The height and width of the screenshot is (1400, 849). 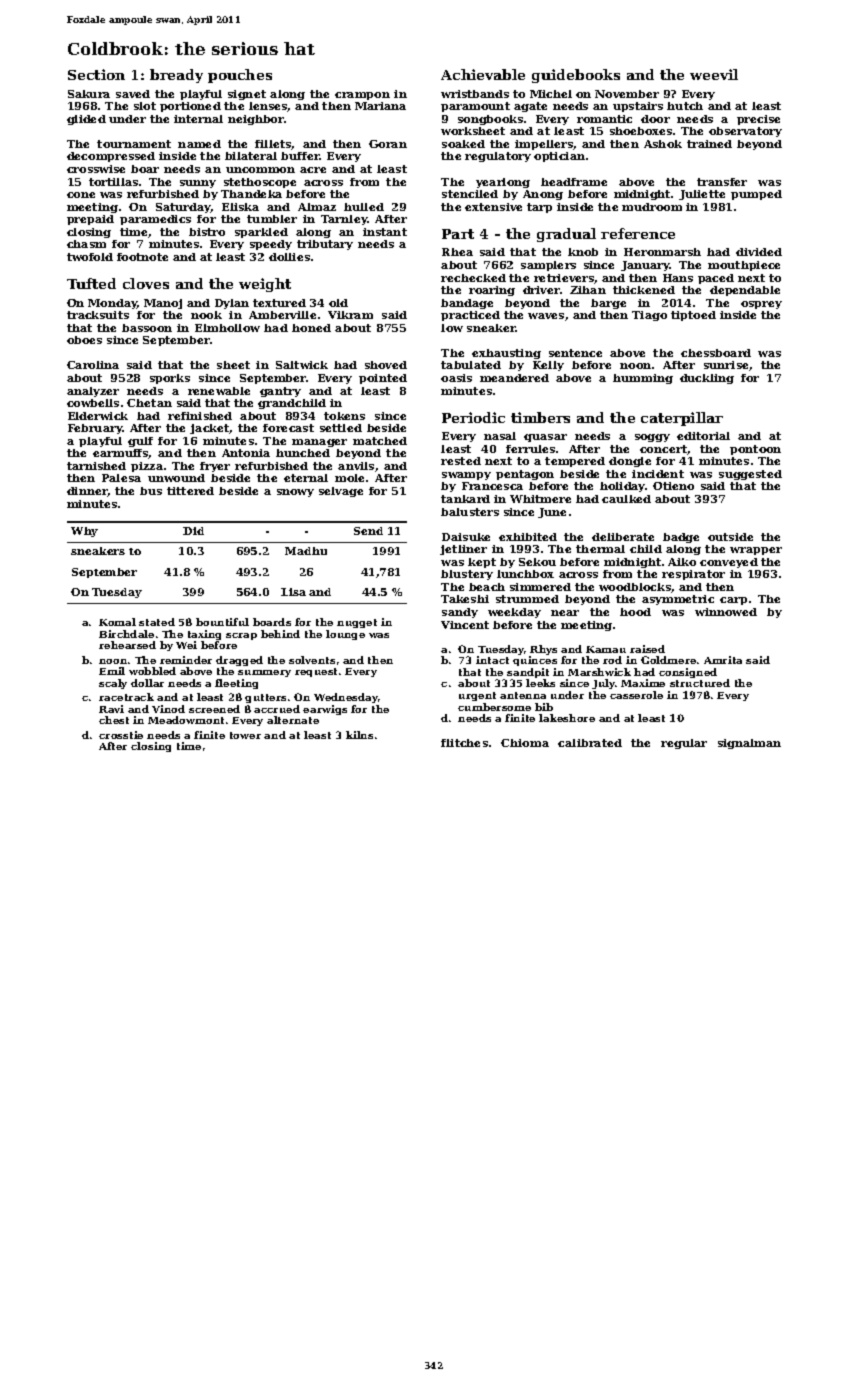 What do you see at coordinates (193, 531) in the screenshot?
I see `Did` at bounding box center [193, 531].
